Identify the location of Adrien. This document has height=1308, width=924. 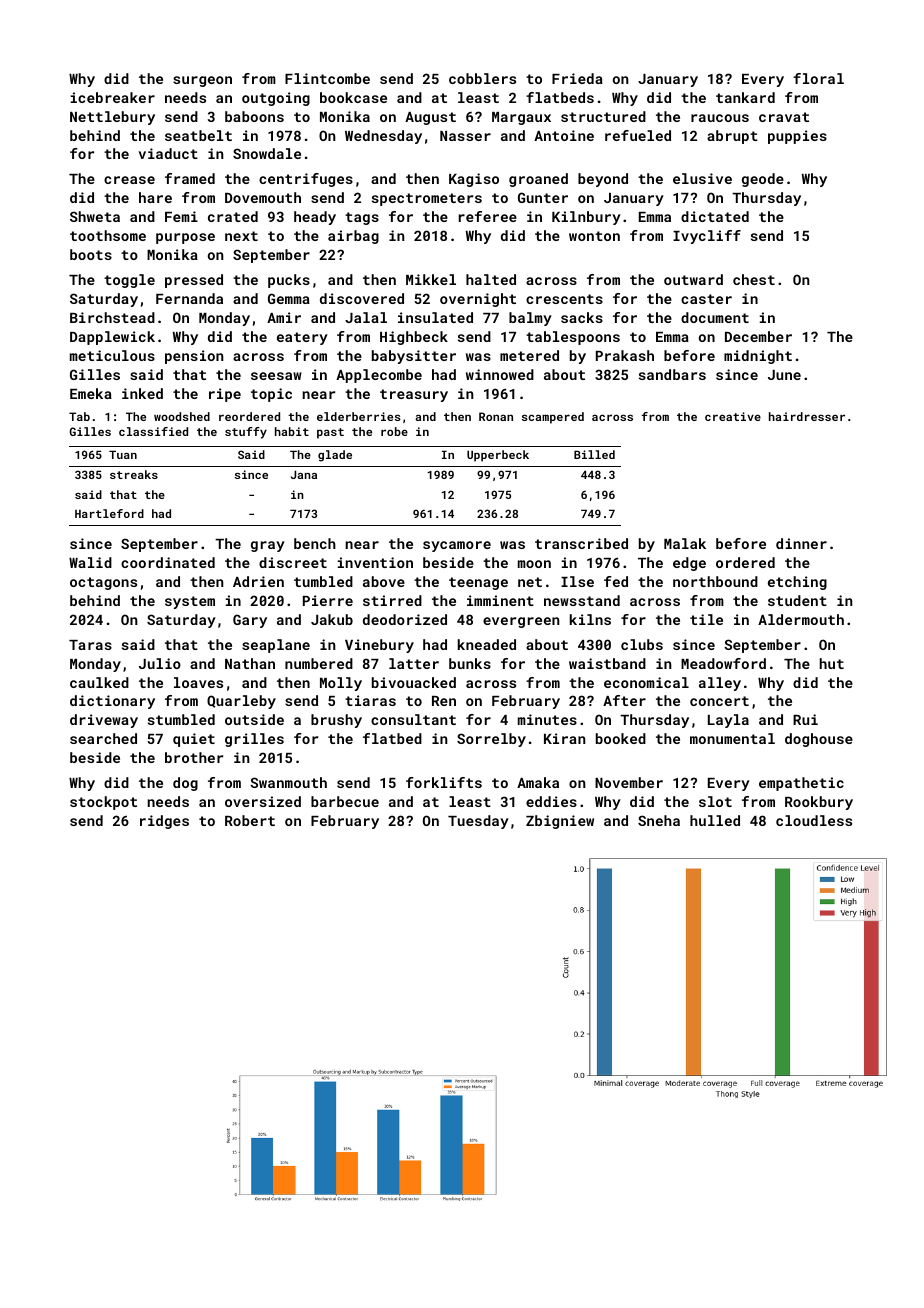
(258, 581).
